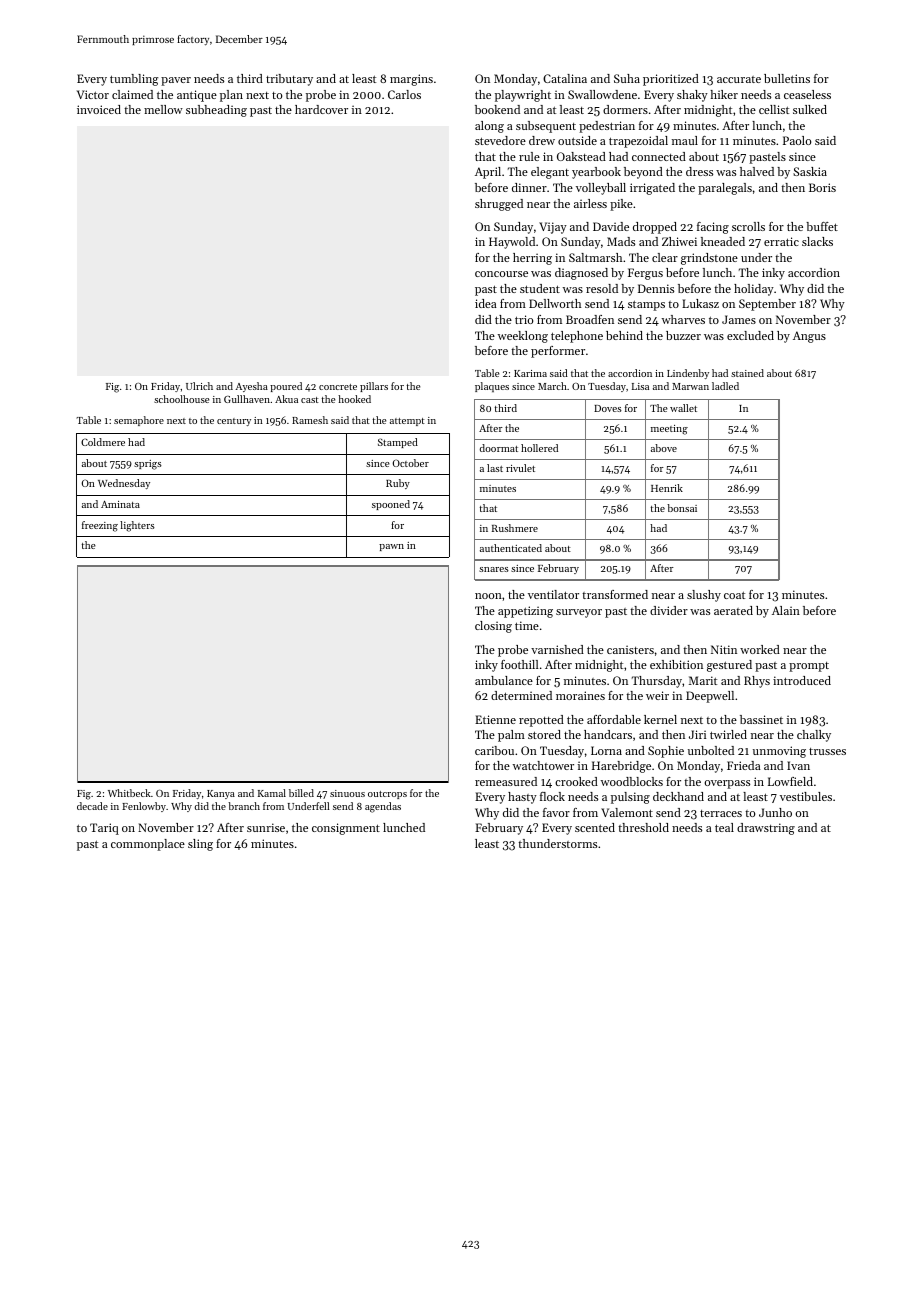 The height and width of the screenshot is (1308, 924). What do you see at coordinates (664, 448) in the screenshot?
I see `above` at bounding box center [664, 448].
